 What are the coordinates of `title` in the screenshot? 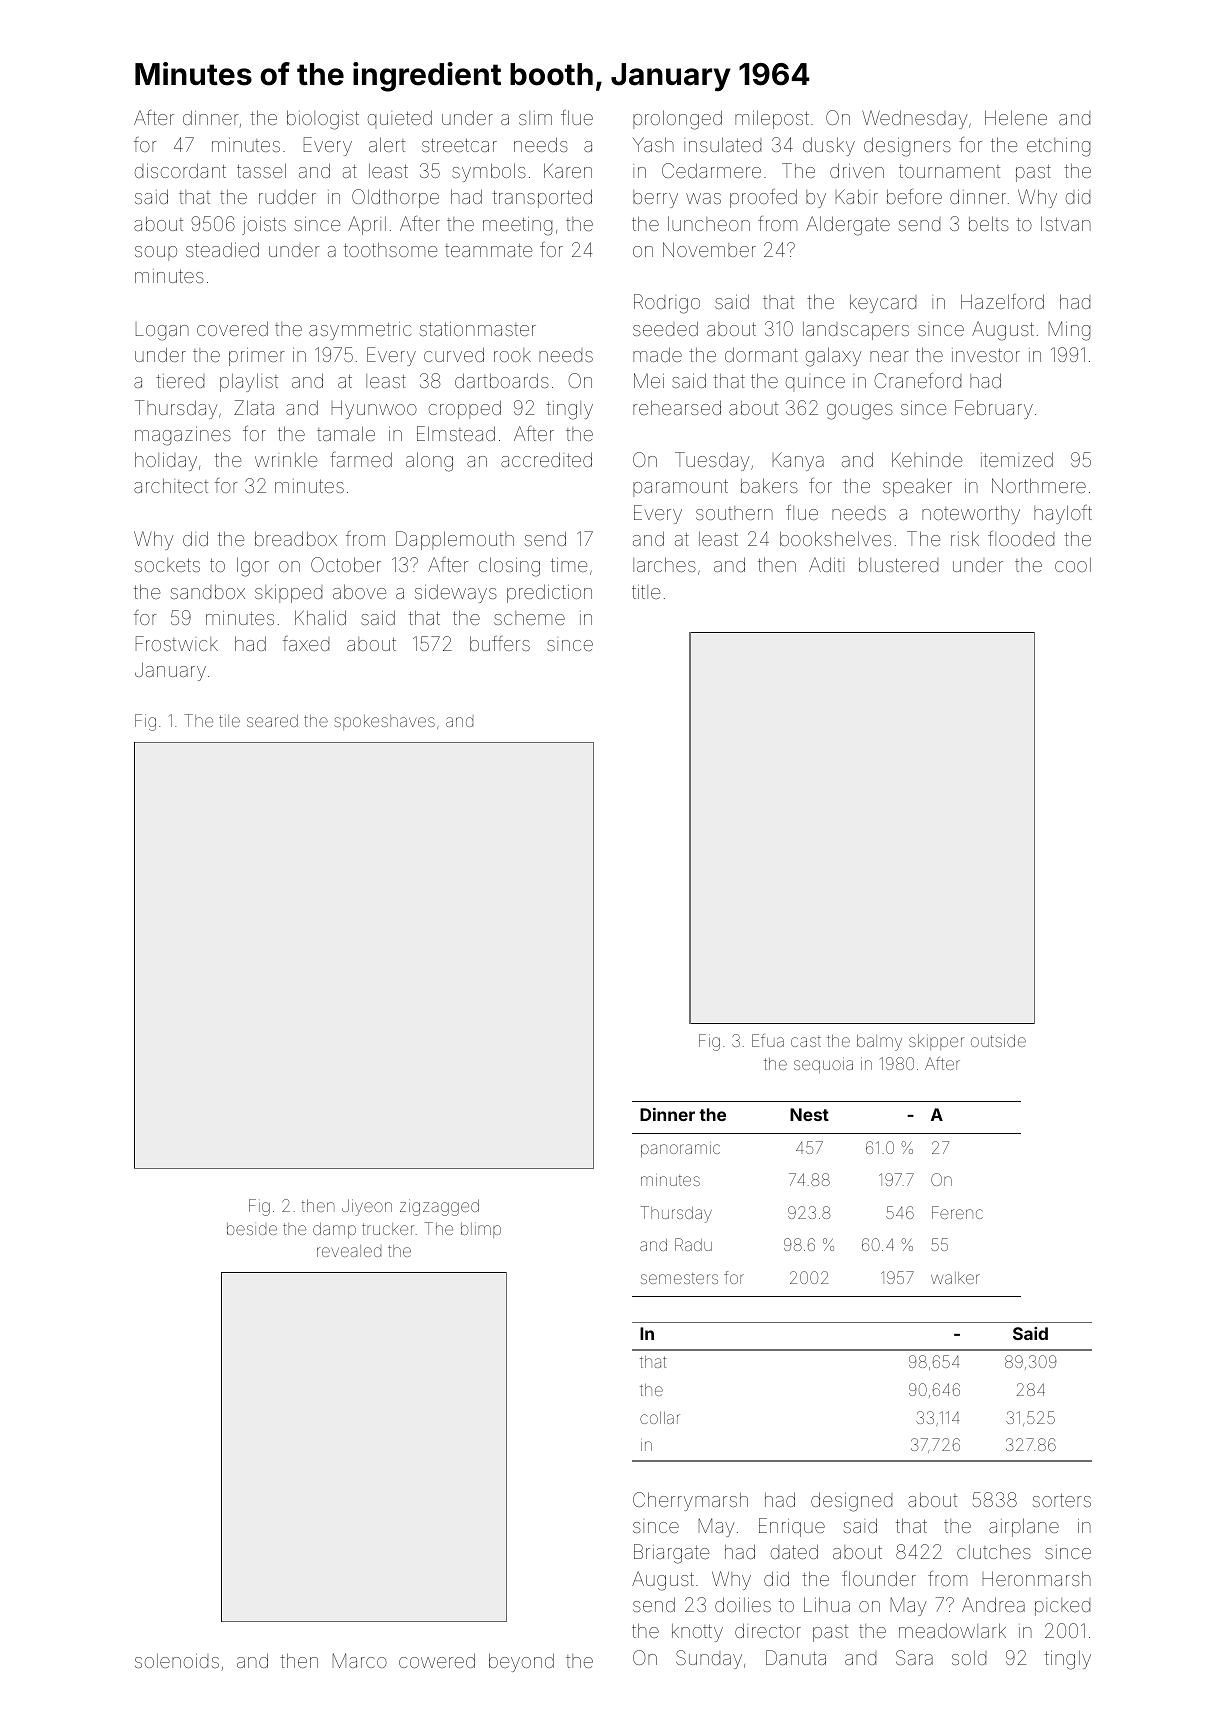 It's located at (646, 592).
